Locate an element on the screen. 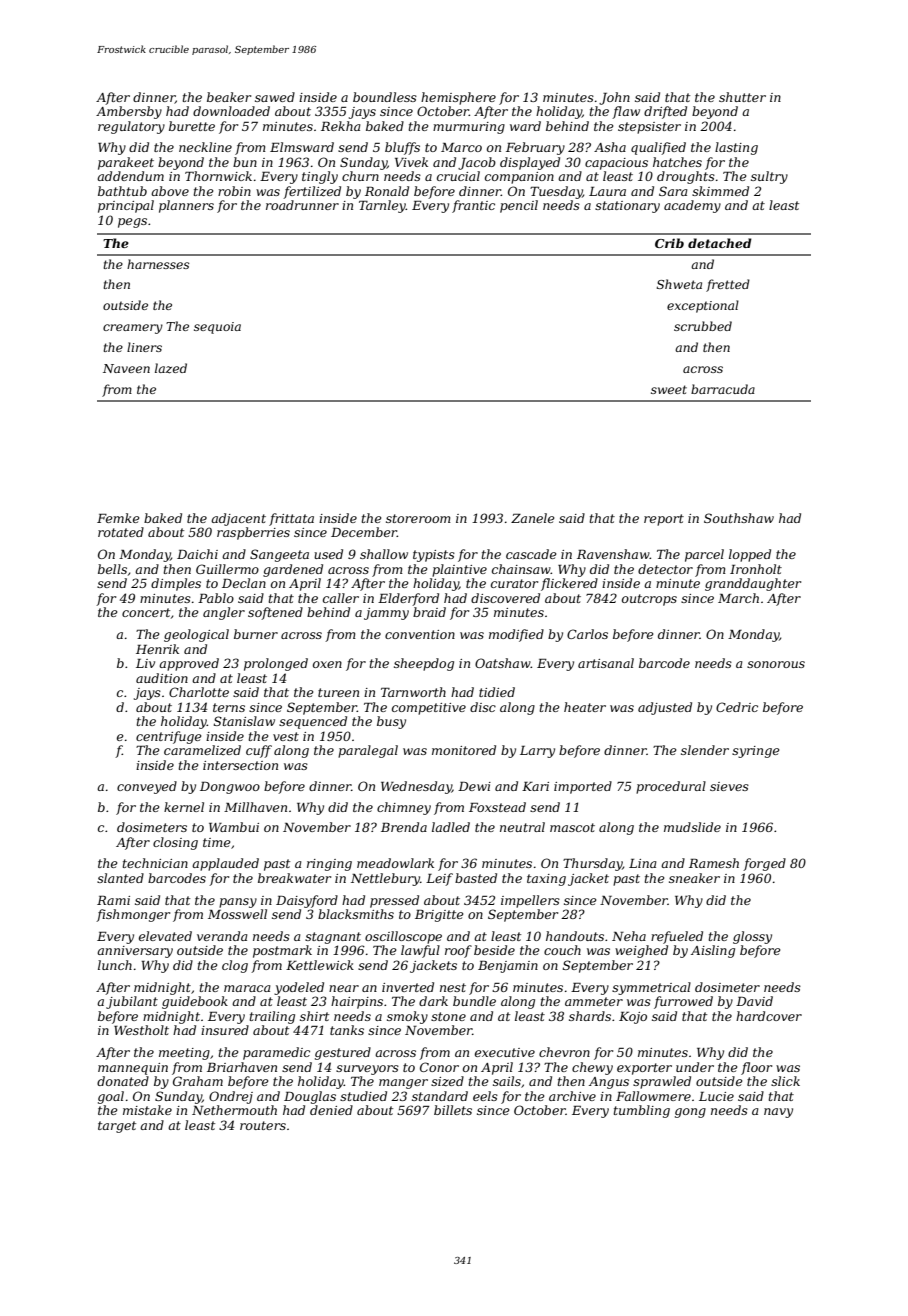  navy is located at coordinates (778, 1113).
